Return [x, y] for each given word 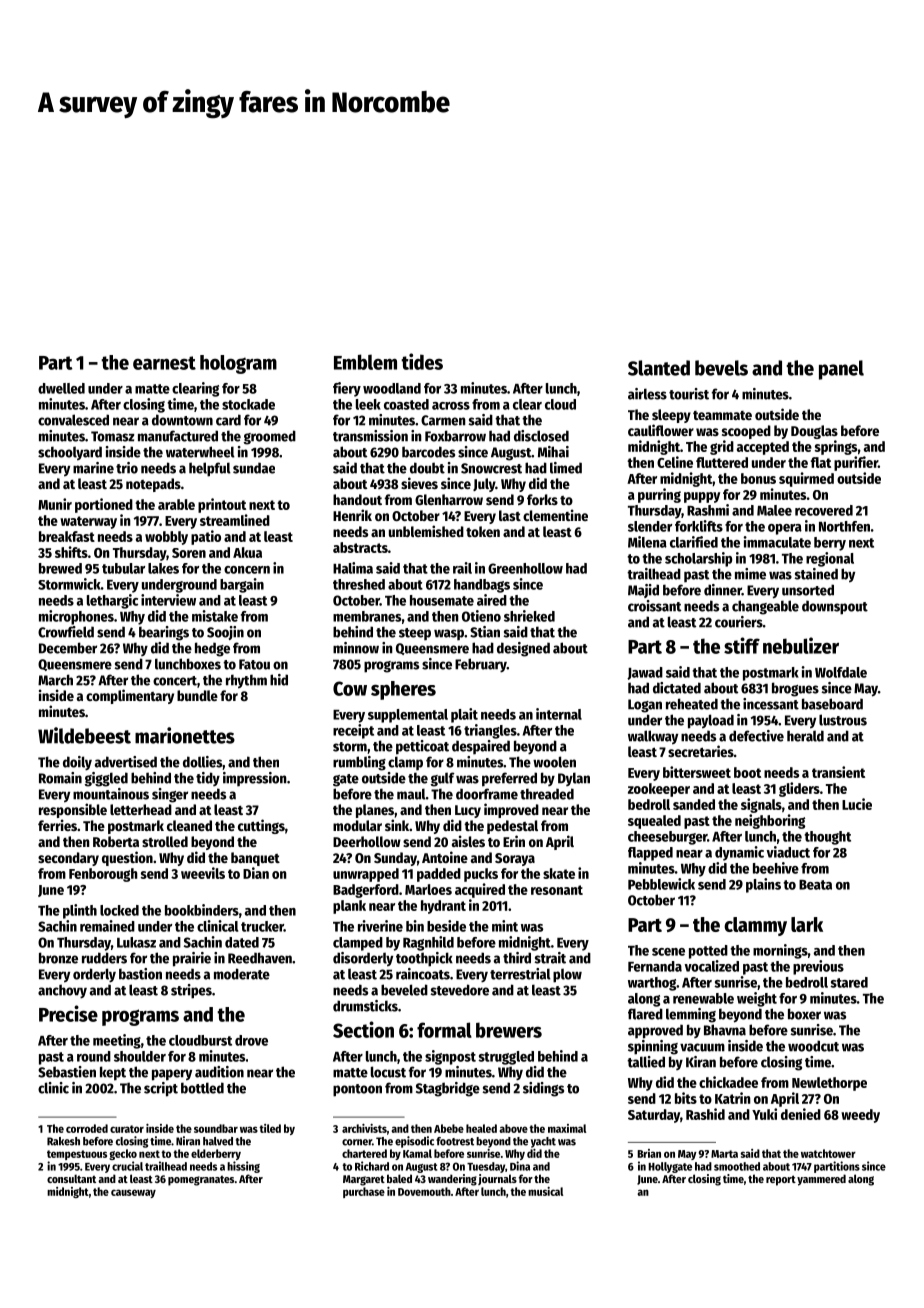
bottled [202, 1088]
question [127, 858]
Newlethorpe [829, 1084]
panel [841, 370]
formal [444, 1030]
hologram [238, 364]
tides [422, 361]
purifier [856, 463]
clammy [755, 926]
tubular [123, 568]
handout [357, 499]
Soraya [515, 859]
